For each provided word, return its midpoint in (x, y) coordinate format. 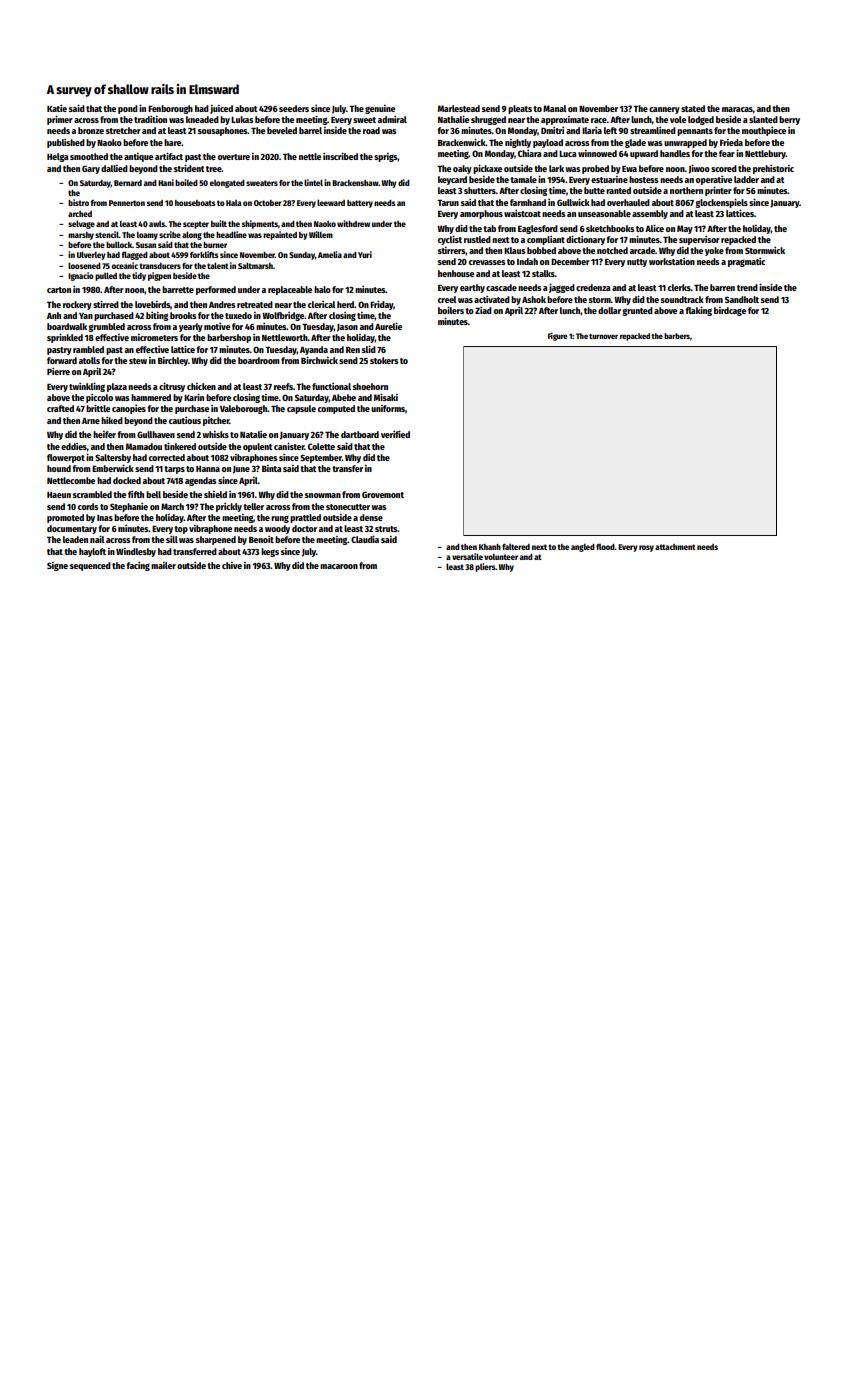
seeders (294, 108)
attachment (675, 547)
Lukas (242, 119)
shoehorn (370, 386)
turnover (603, 336)
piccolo (99, 398)
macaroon (339, 566)
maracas (737, 109)
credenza (593, 287)
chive (232, 565)
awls (157, 224)
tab (489, 228)
